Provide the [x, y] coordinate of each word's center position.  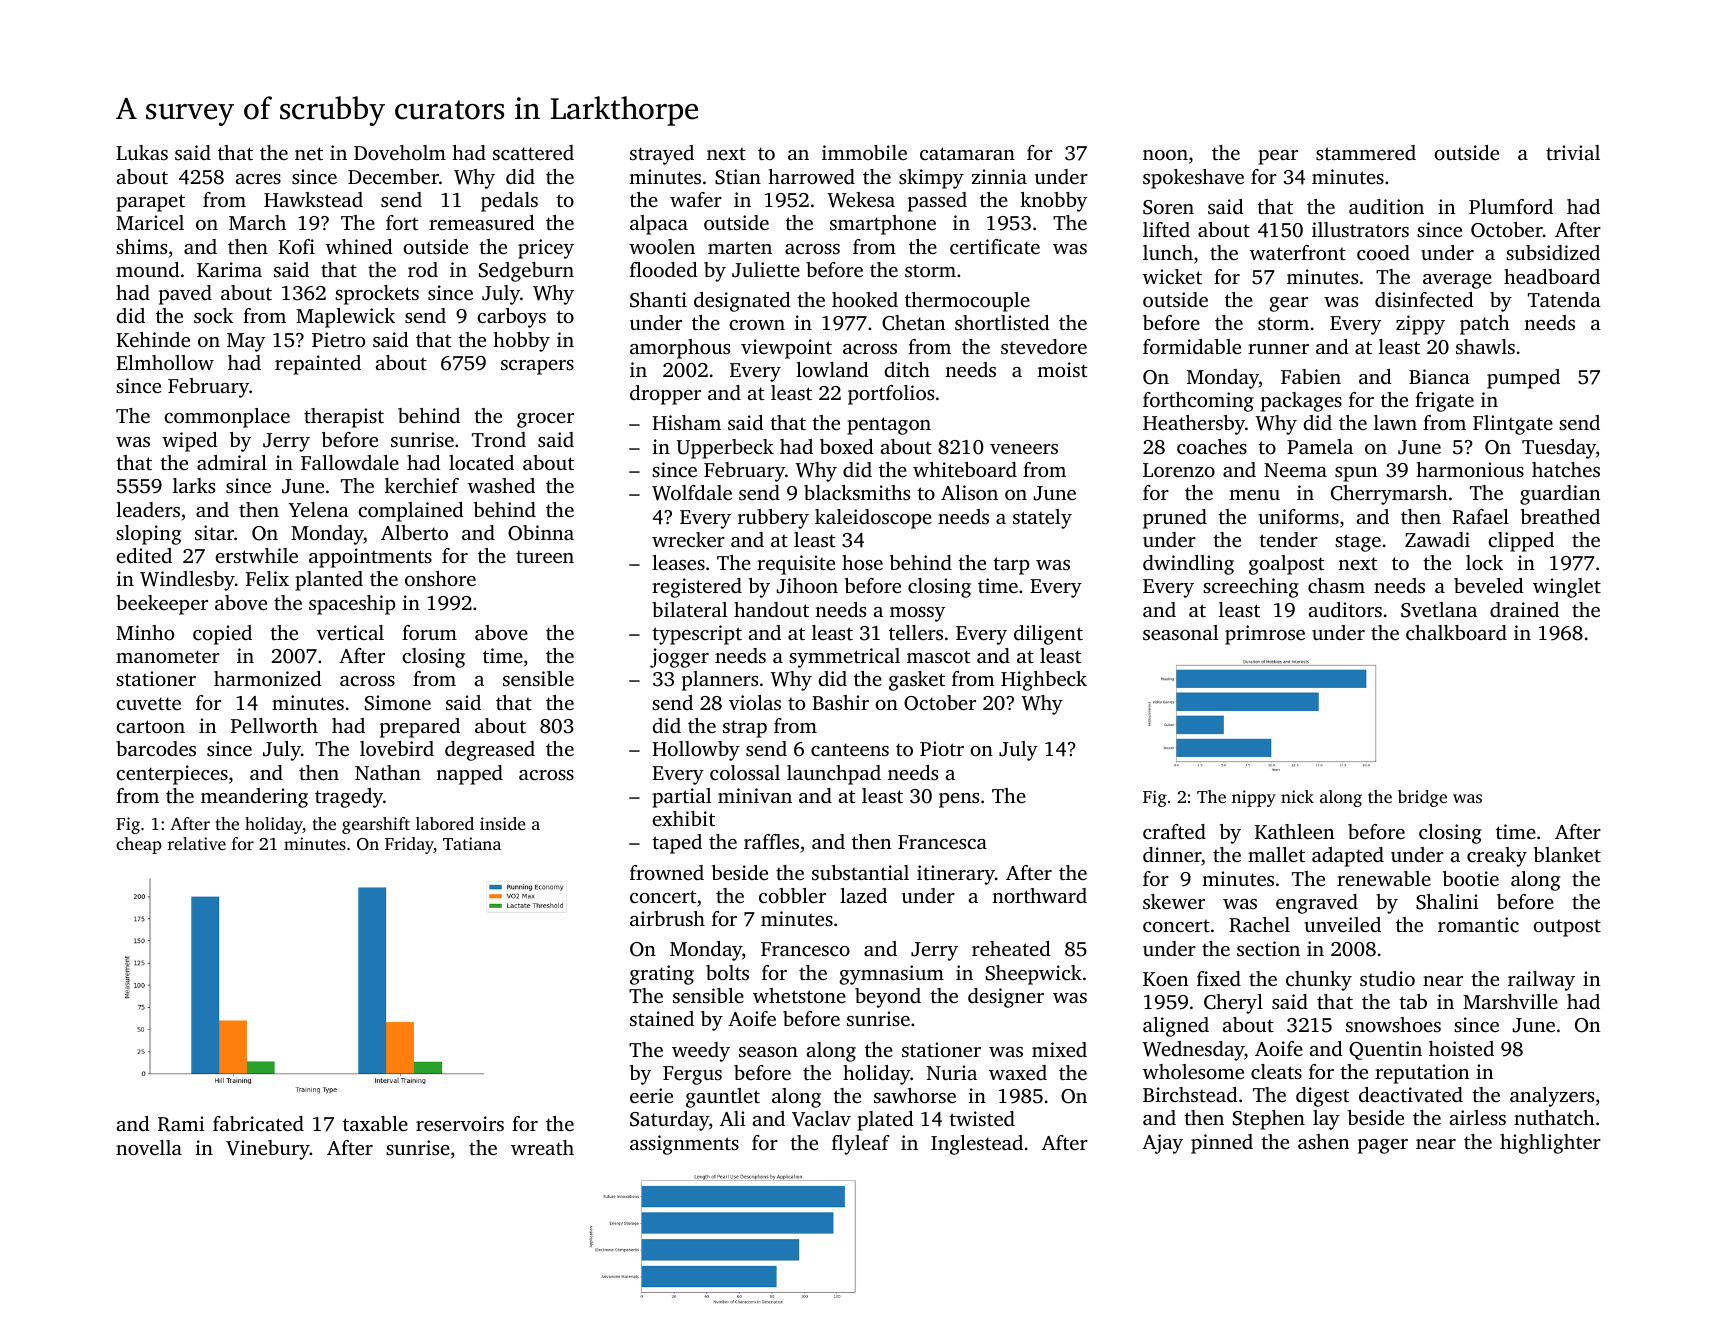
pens [959, 800]
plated [885, 1121]
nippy [1254, 798]
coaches [1212, 446]
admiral [232, 462]
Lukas [142, 152]
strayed [662, 155]
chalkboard [1456, 632]
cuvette [148, 703]
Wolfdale [692, 493]
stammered [1366, 152]
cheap [139, 845]
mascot [938, 656]
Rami [181, 1124]
